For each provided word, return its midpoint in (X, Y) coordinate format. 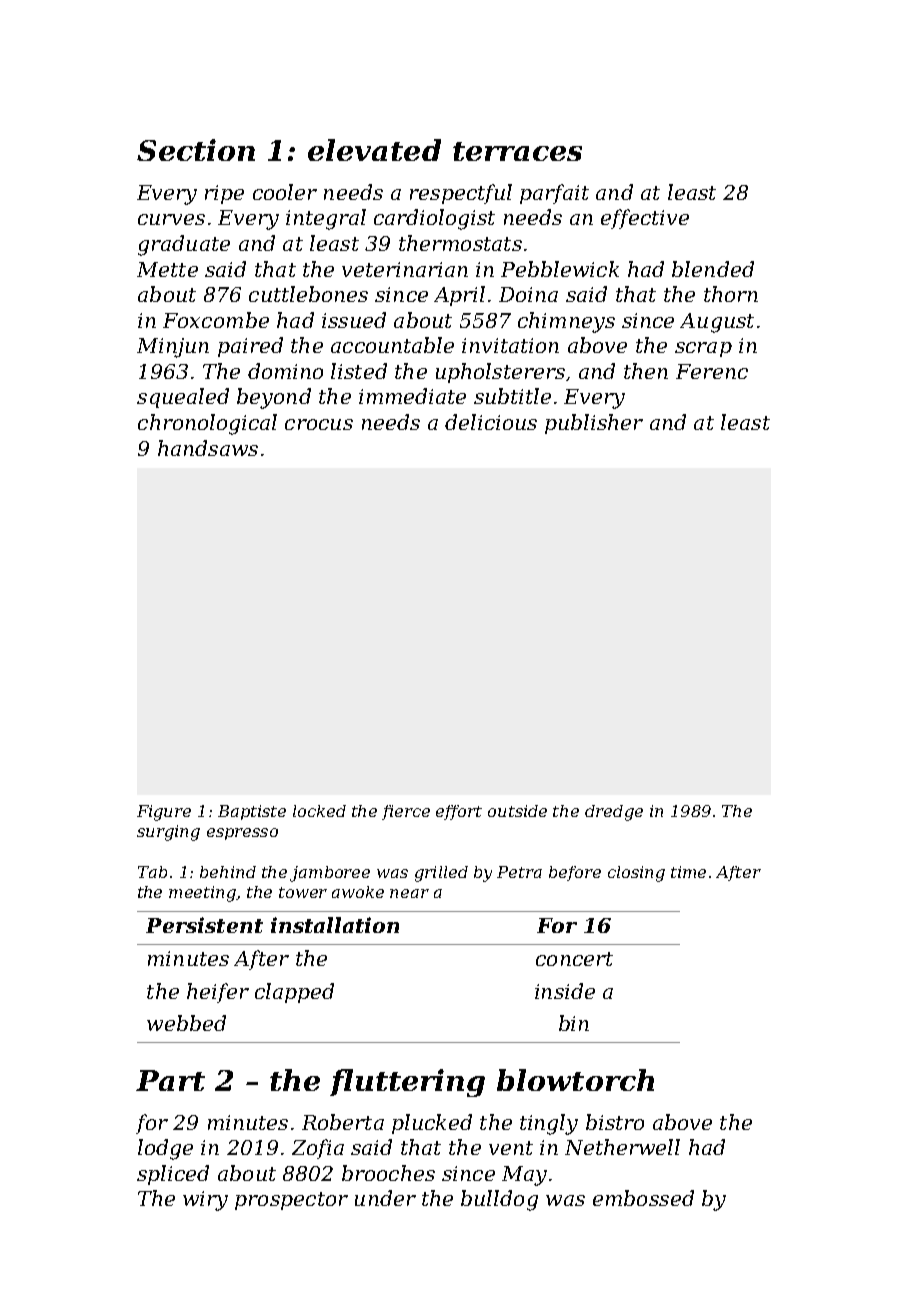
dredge (614, 813)
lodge (165, 1149)
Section (196, 150)
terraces (517, 151)
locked (319, 811)
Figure (164, 813)
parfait (554, 194)
